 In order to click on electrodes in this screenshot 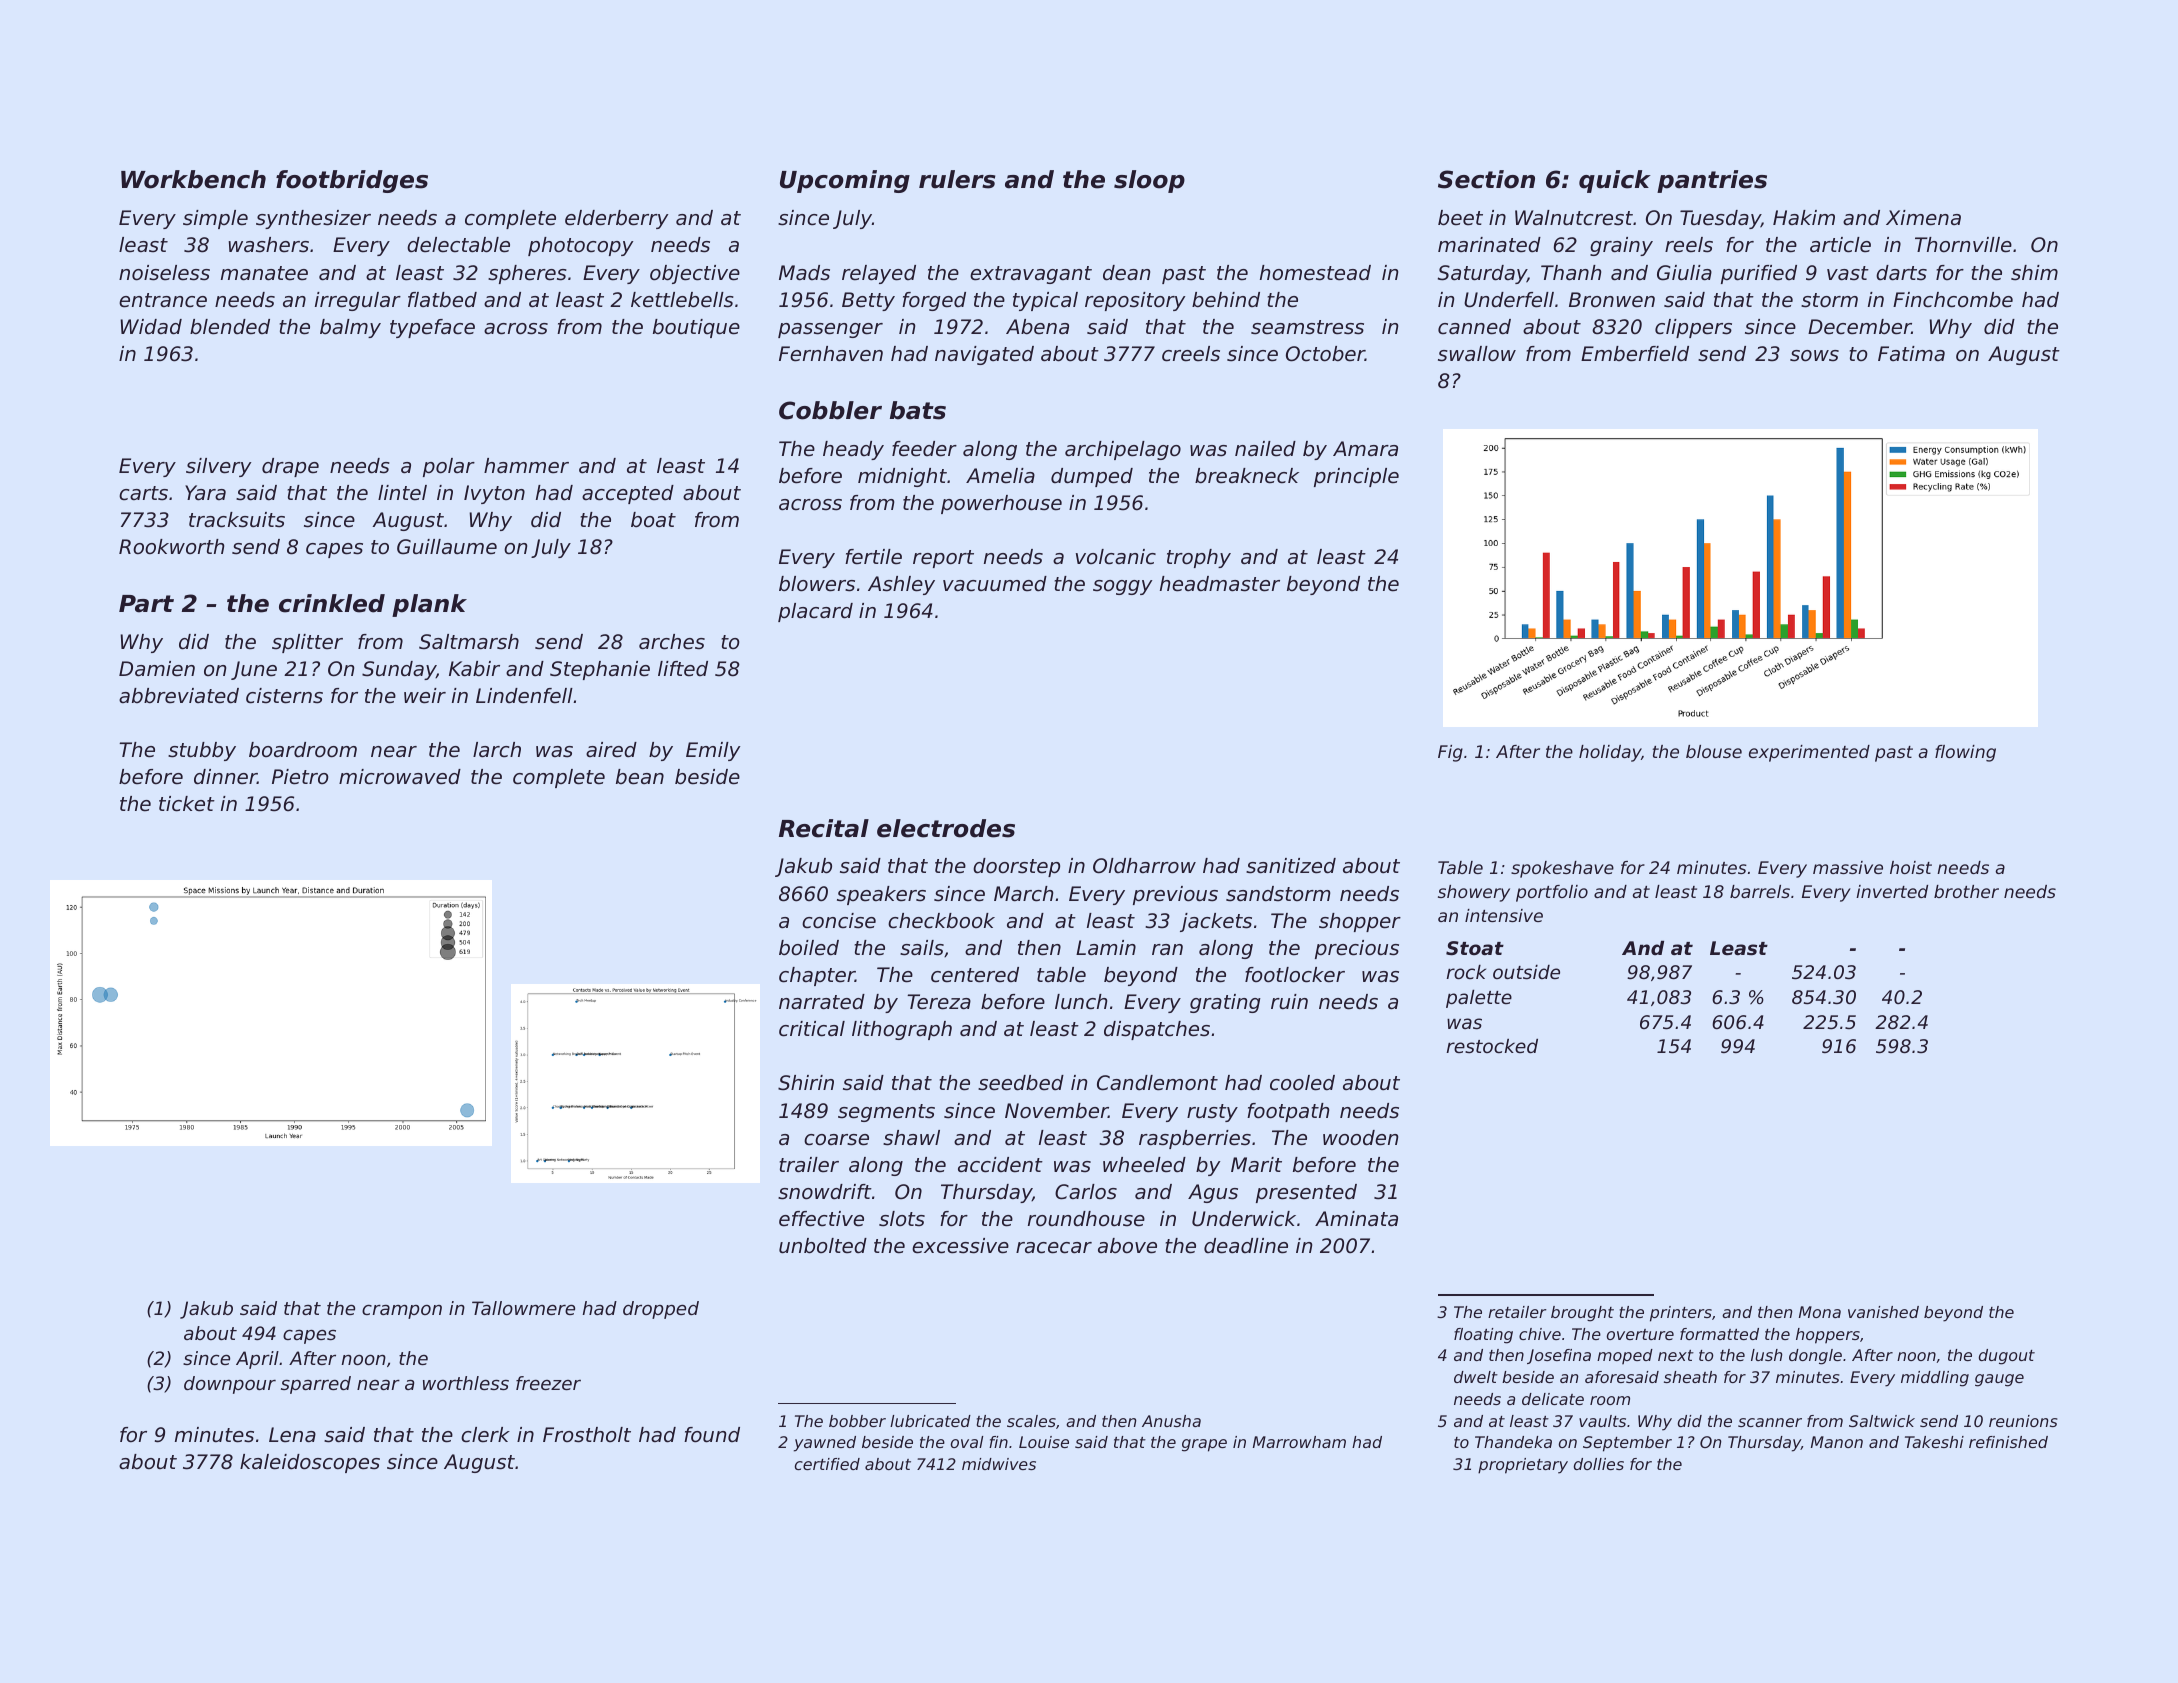, I will do `click(946, 828)`.
